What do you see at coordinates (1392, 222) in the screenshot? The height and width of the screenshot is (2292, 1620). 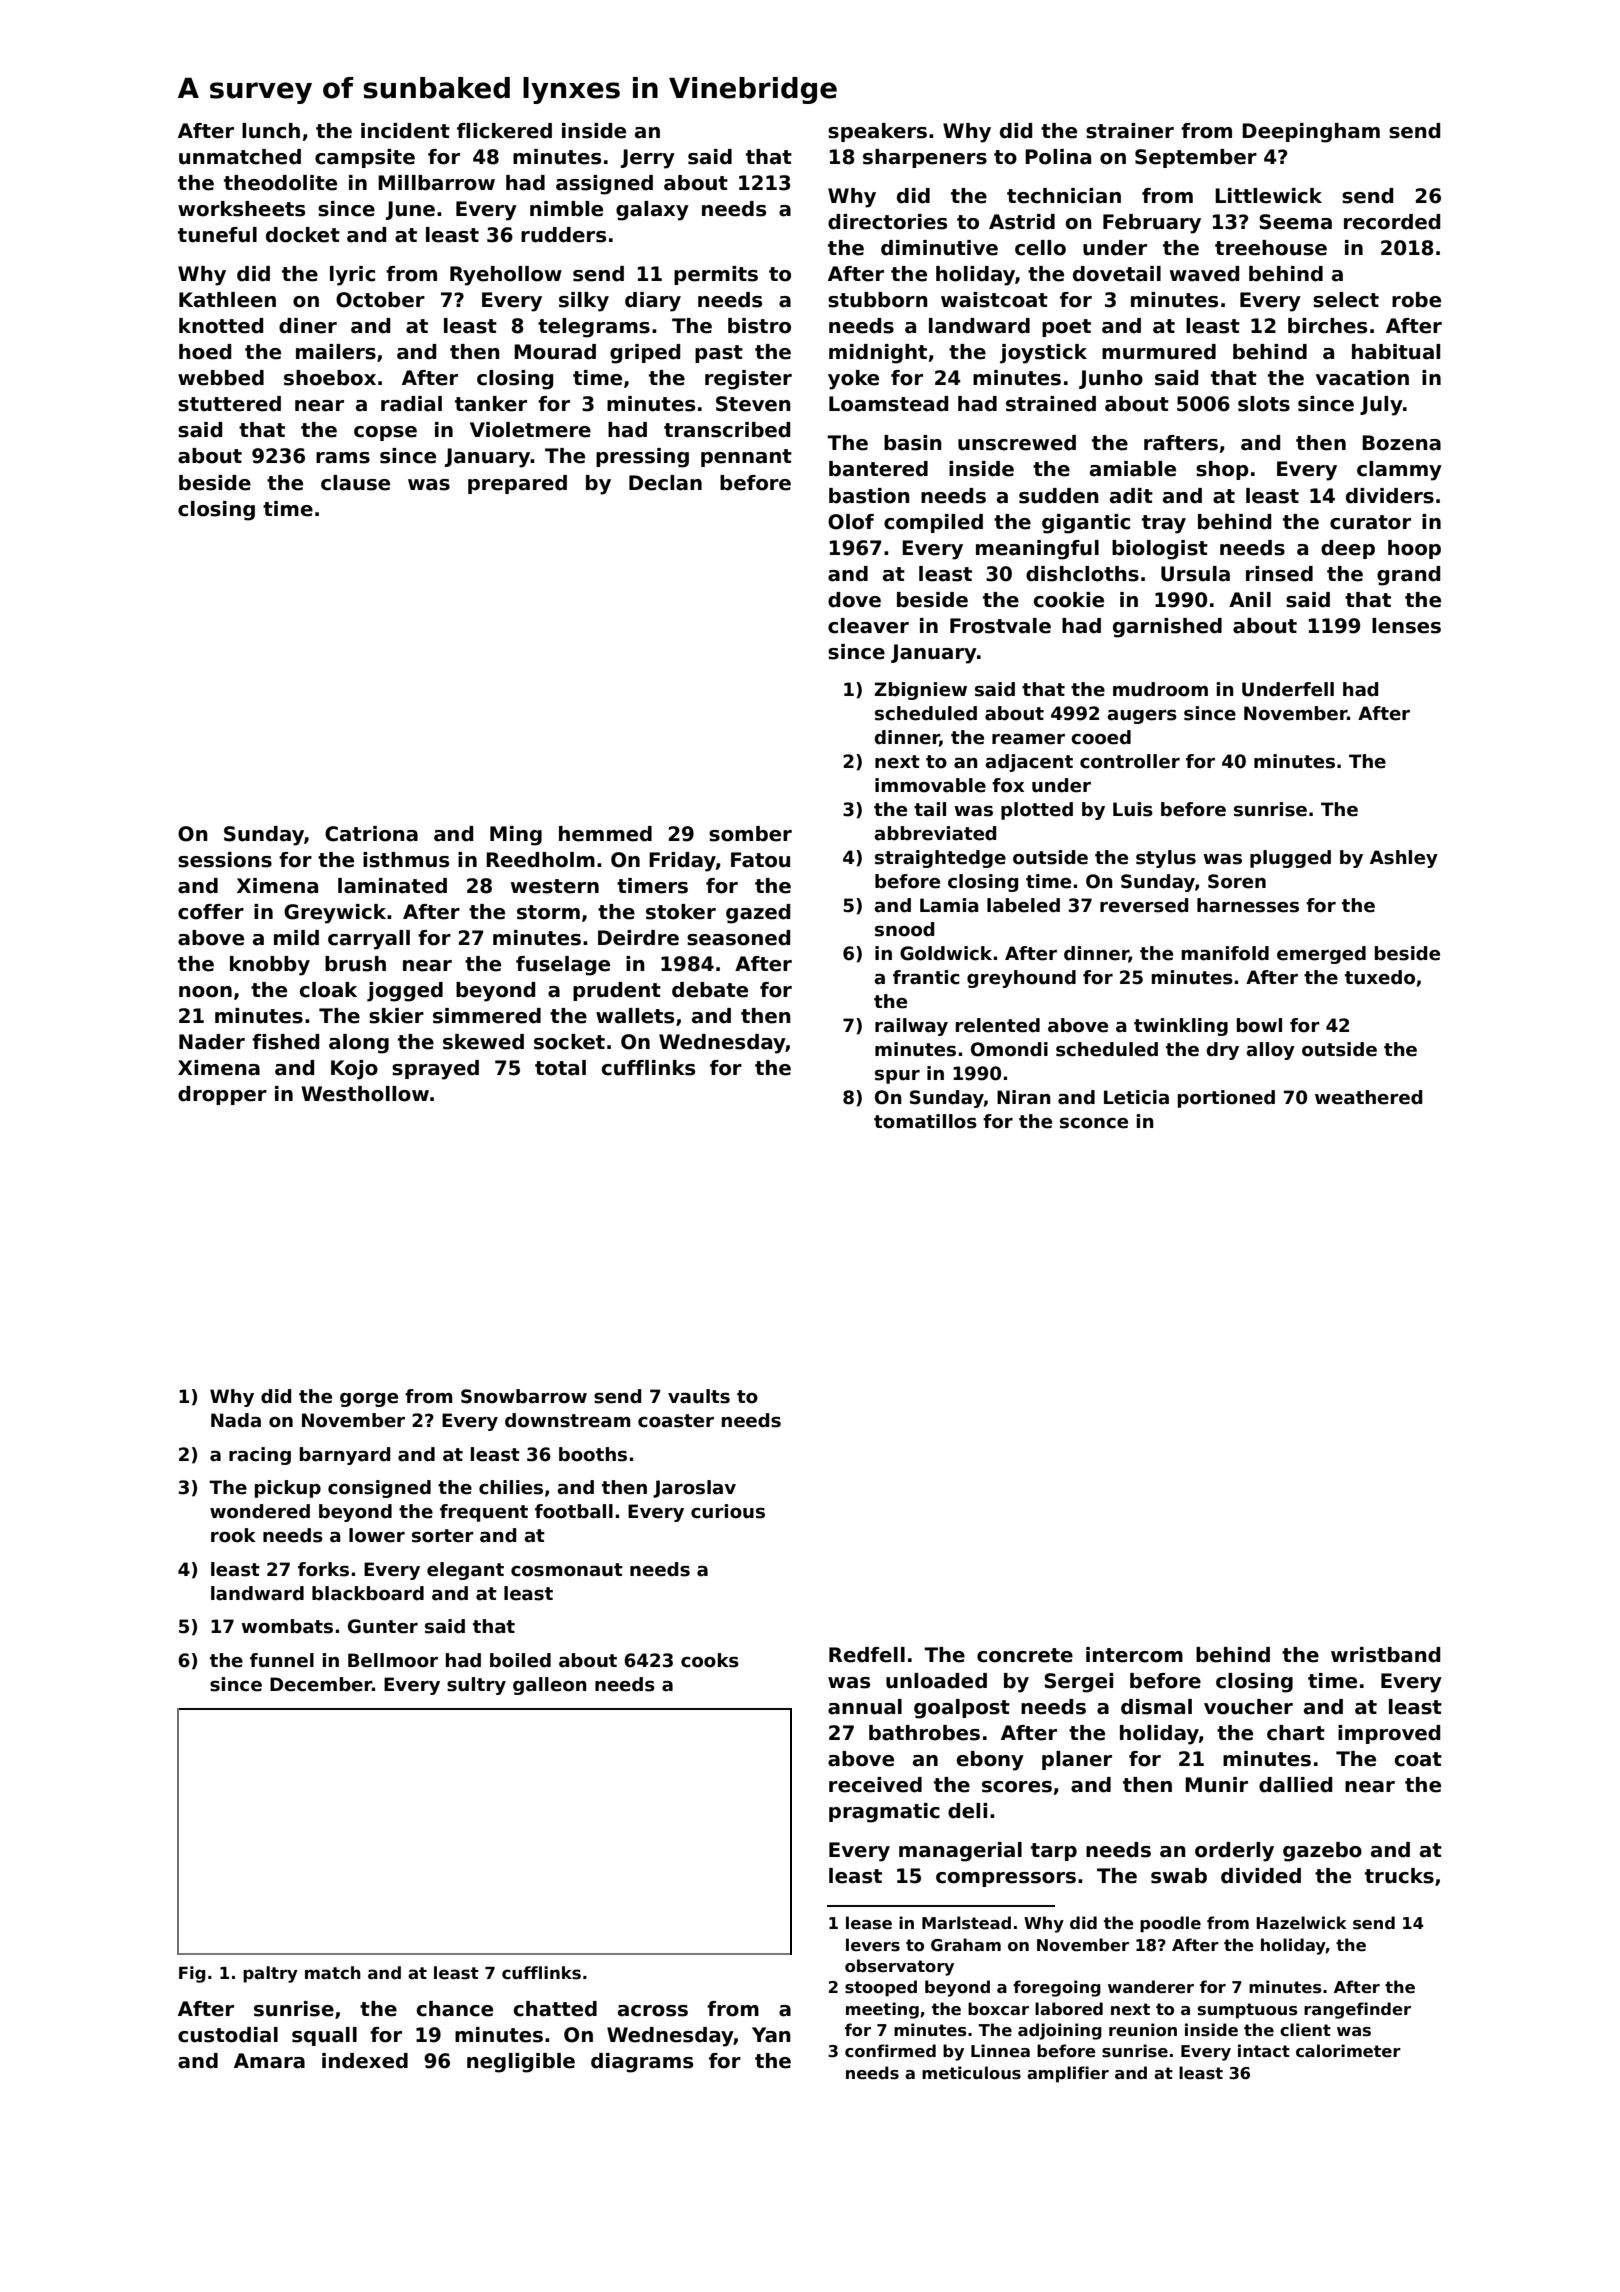 I see `recorded` at bounding box center [1392, 222].
